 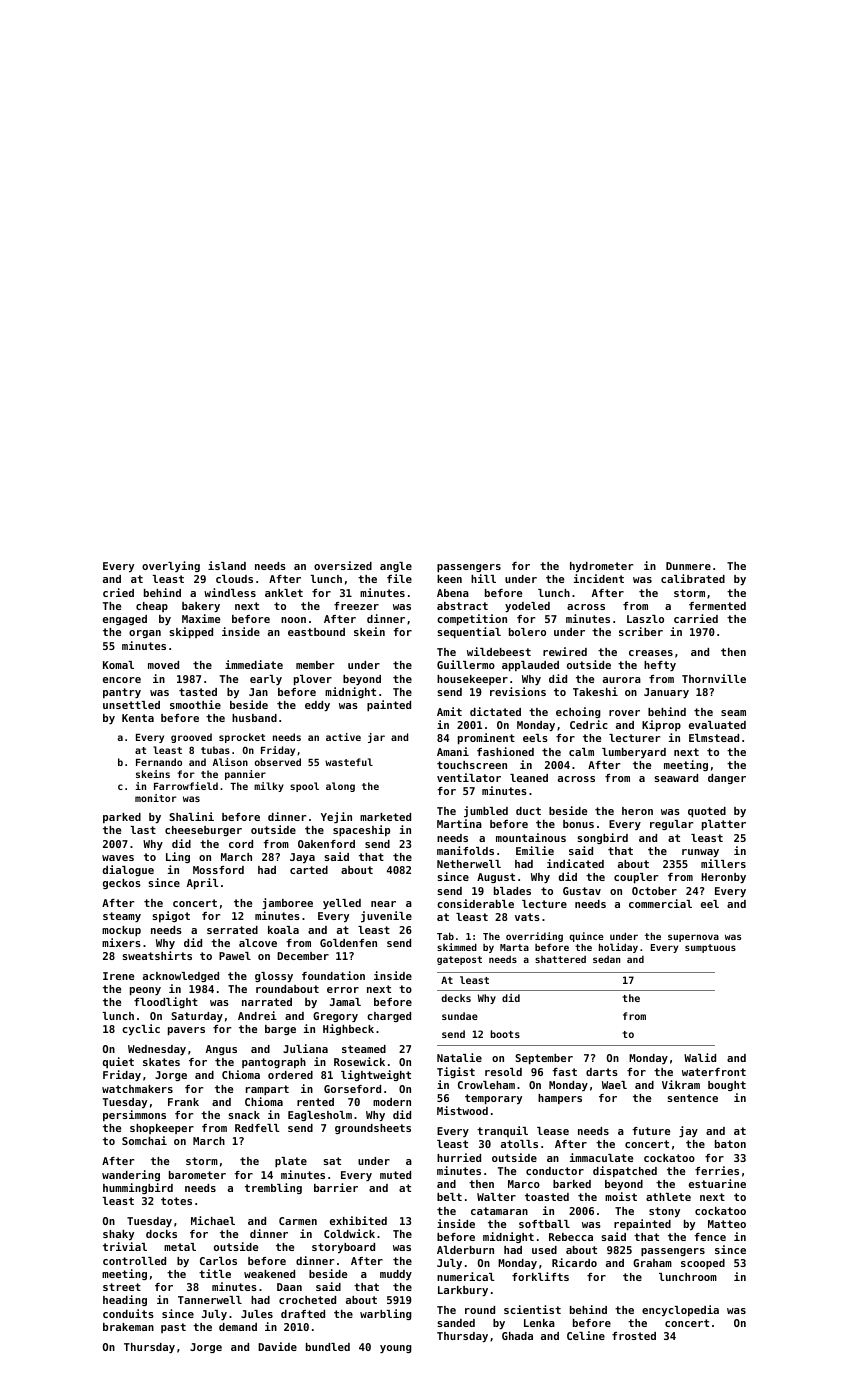 I want to click on barge, so click(x=280, y=1030).
